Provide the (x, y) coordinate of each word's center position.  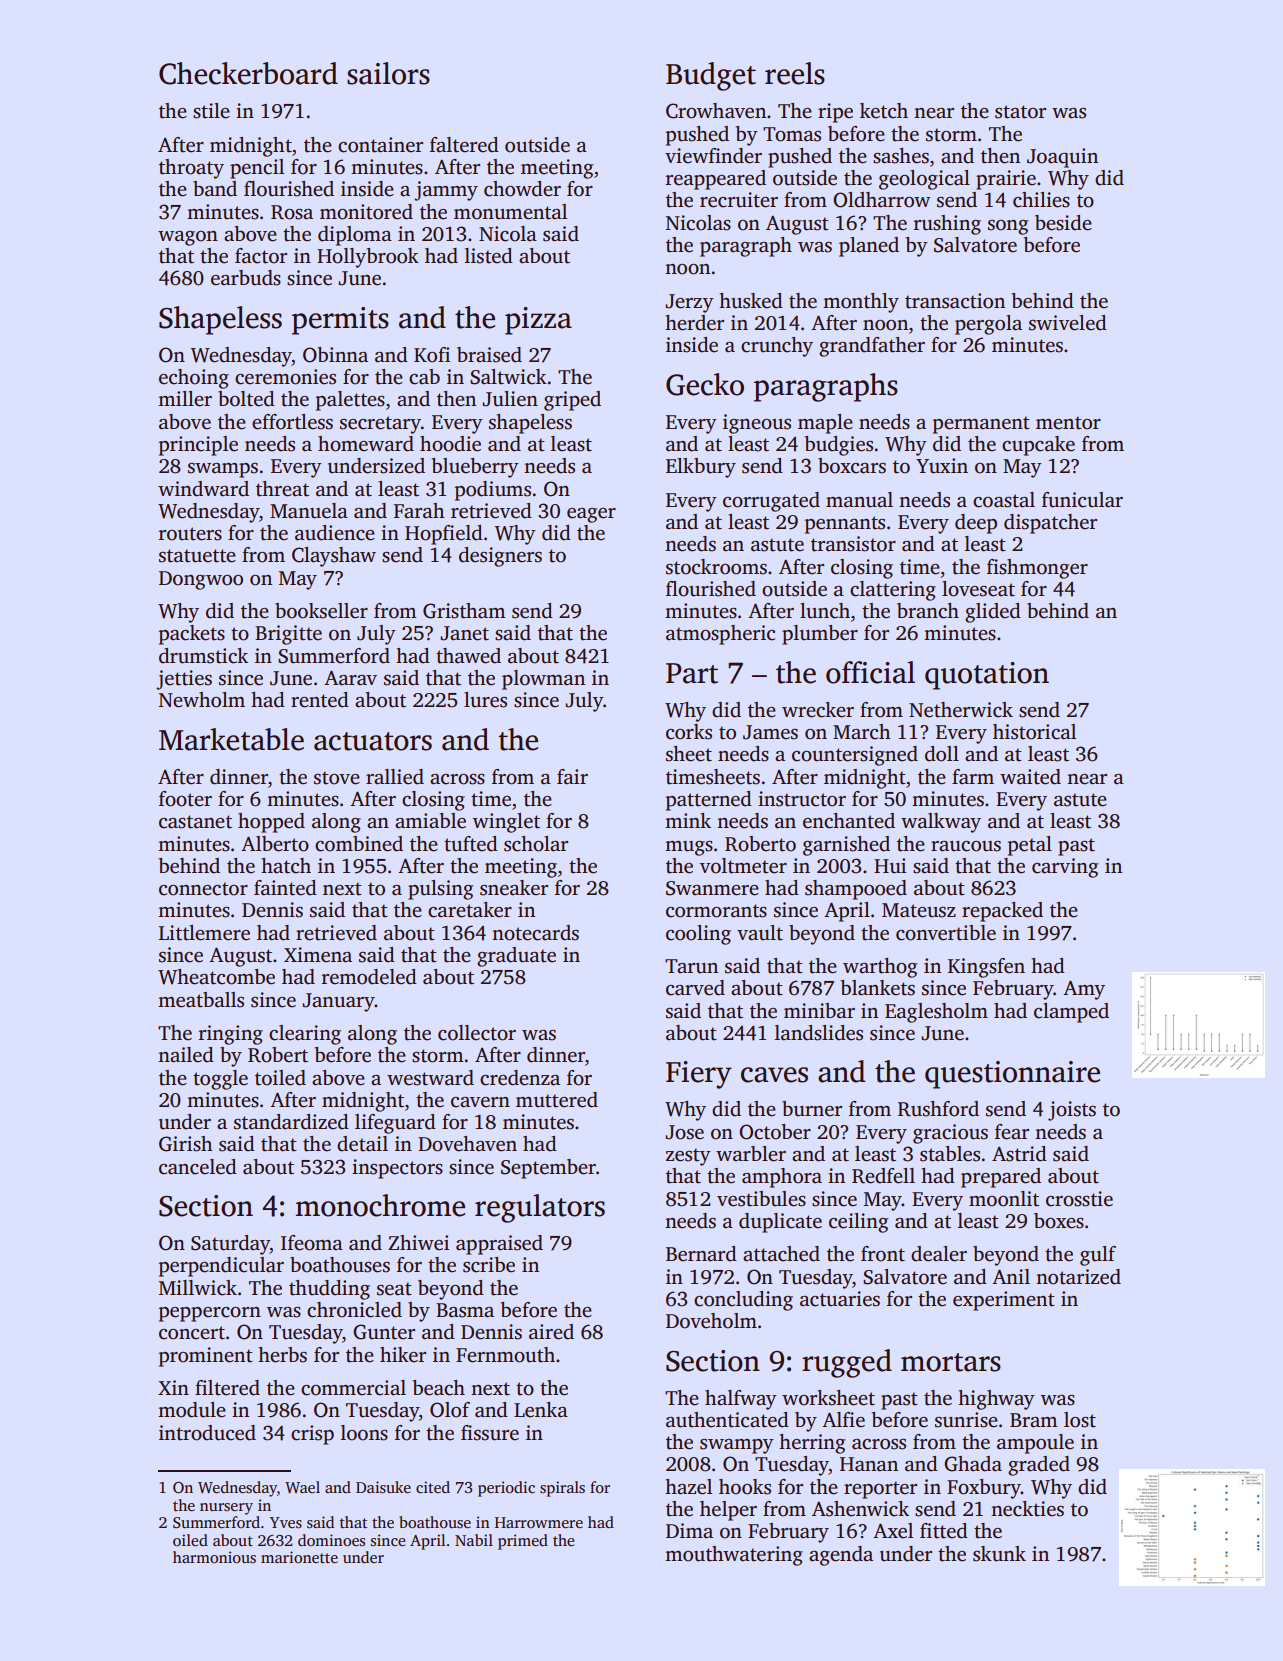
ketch (884, 111)
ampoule (1035, 1444)
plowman (543, 680)
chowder (522, 189)
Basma (465, 1310)
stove (337, 778)
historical (1034, 732)
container (380, 145)
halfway (741, 1400)
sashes (901, 156)
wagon (188, 238)
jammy (446, 191)
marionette (299, 1557)
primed (523, 1542)
